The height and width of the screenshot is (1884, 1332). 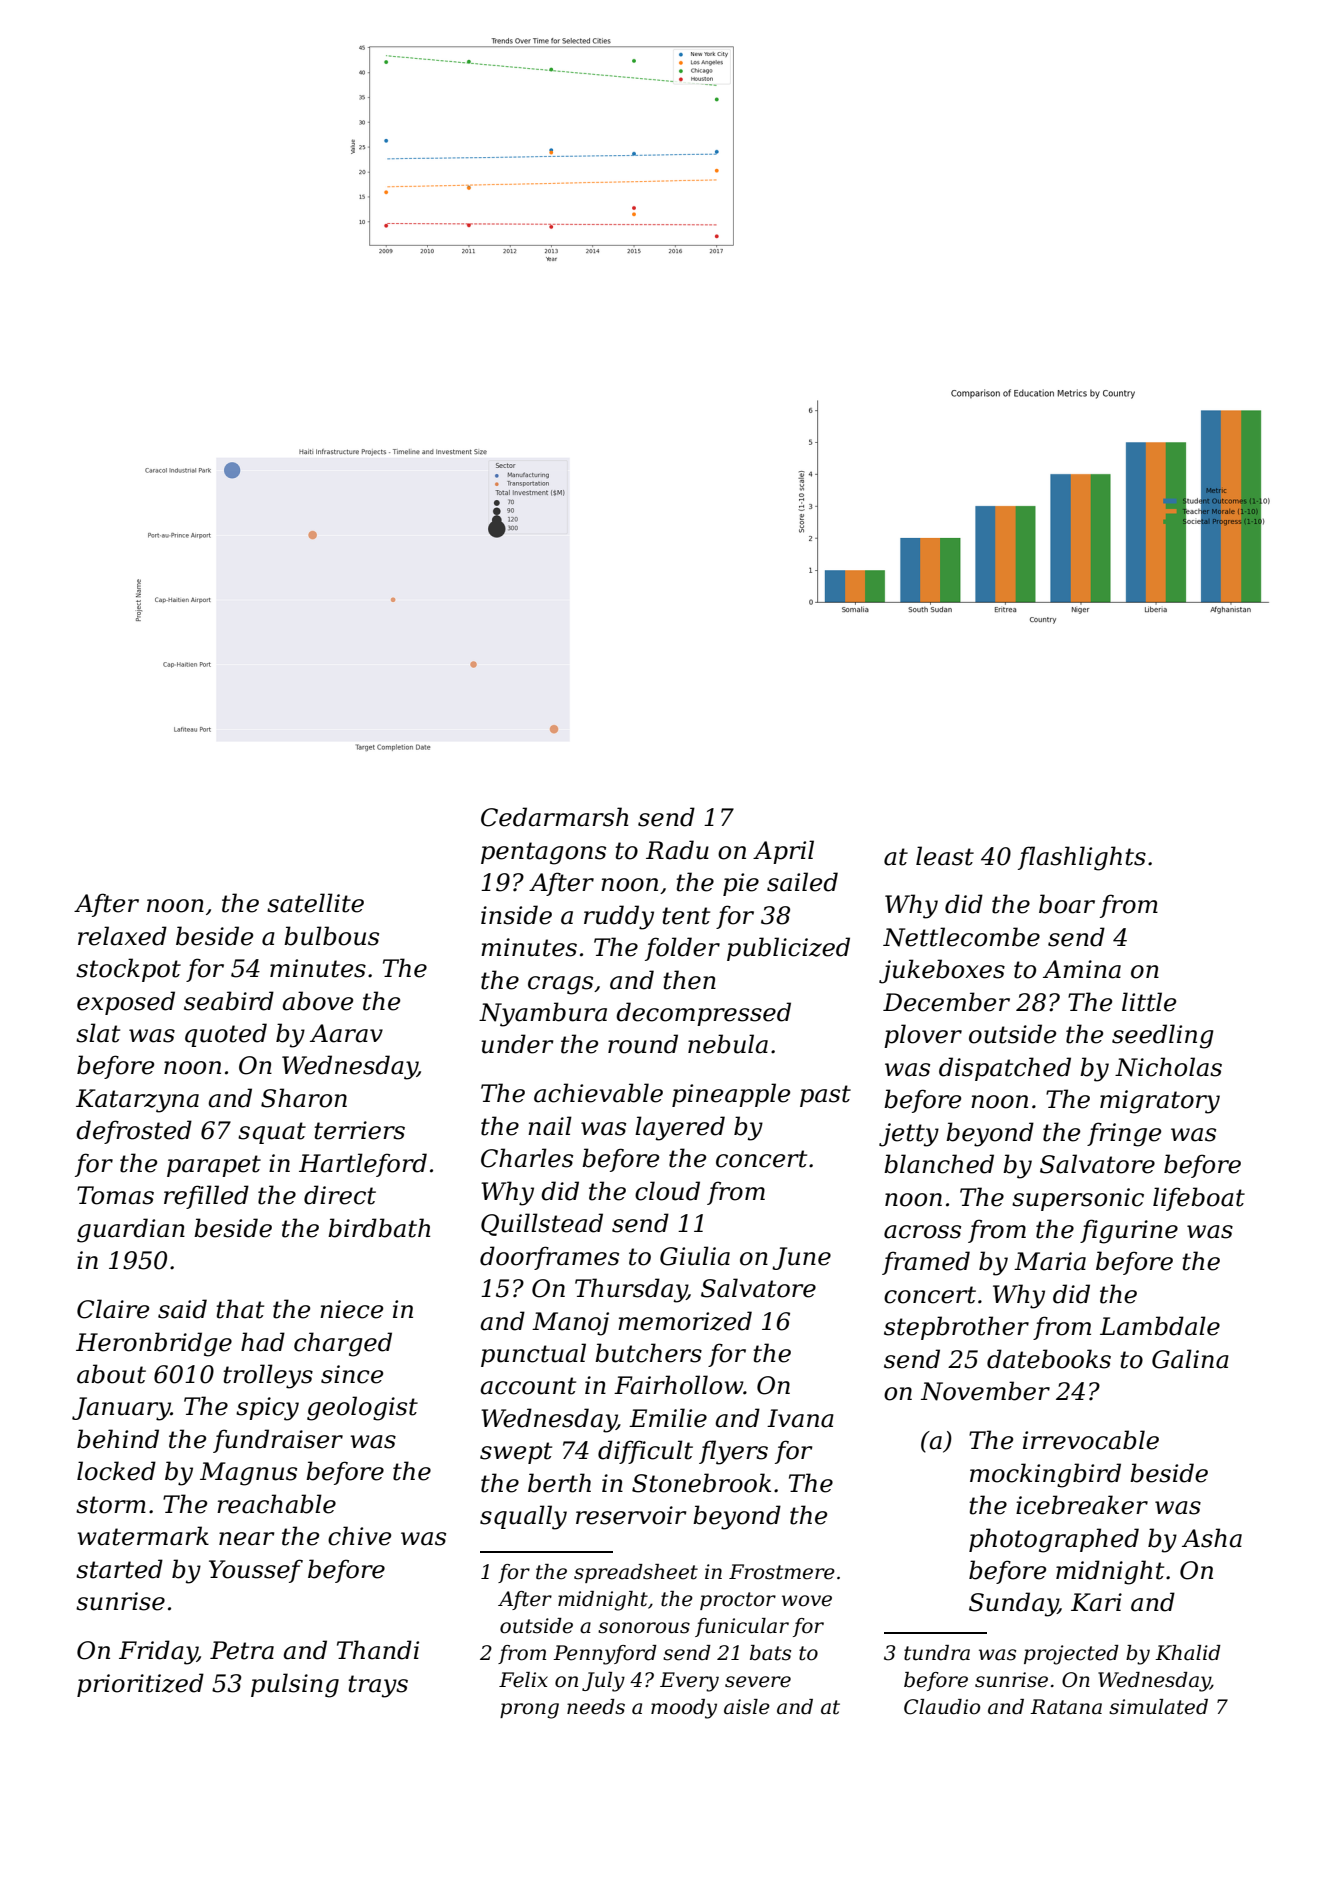 What do you see at coordinates (742, 1627) in the screenshot?
I see `funicular` at bounding box center [742, 1627].
